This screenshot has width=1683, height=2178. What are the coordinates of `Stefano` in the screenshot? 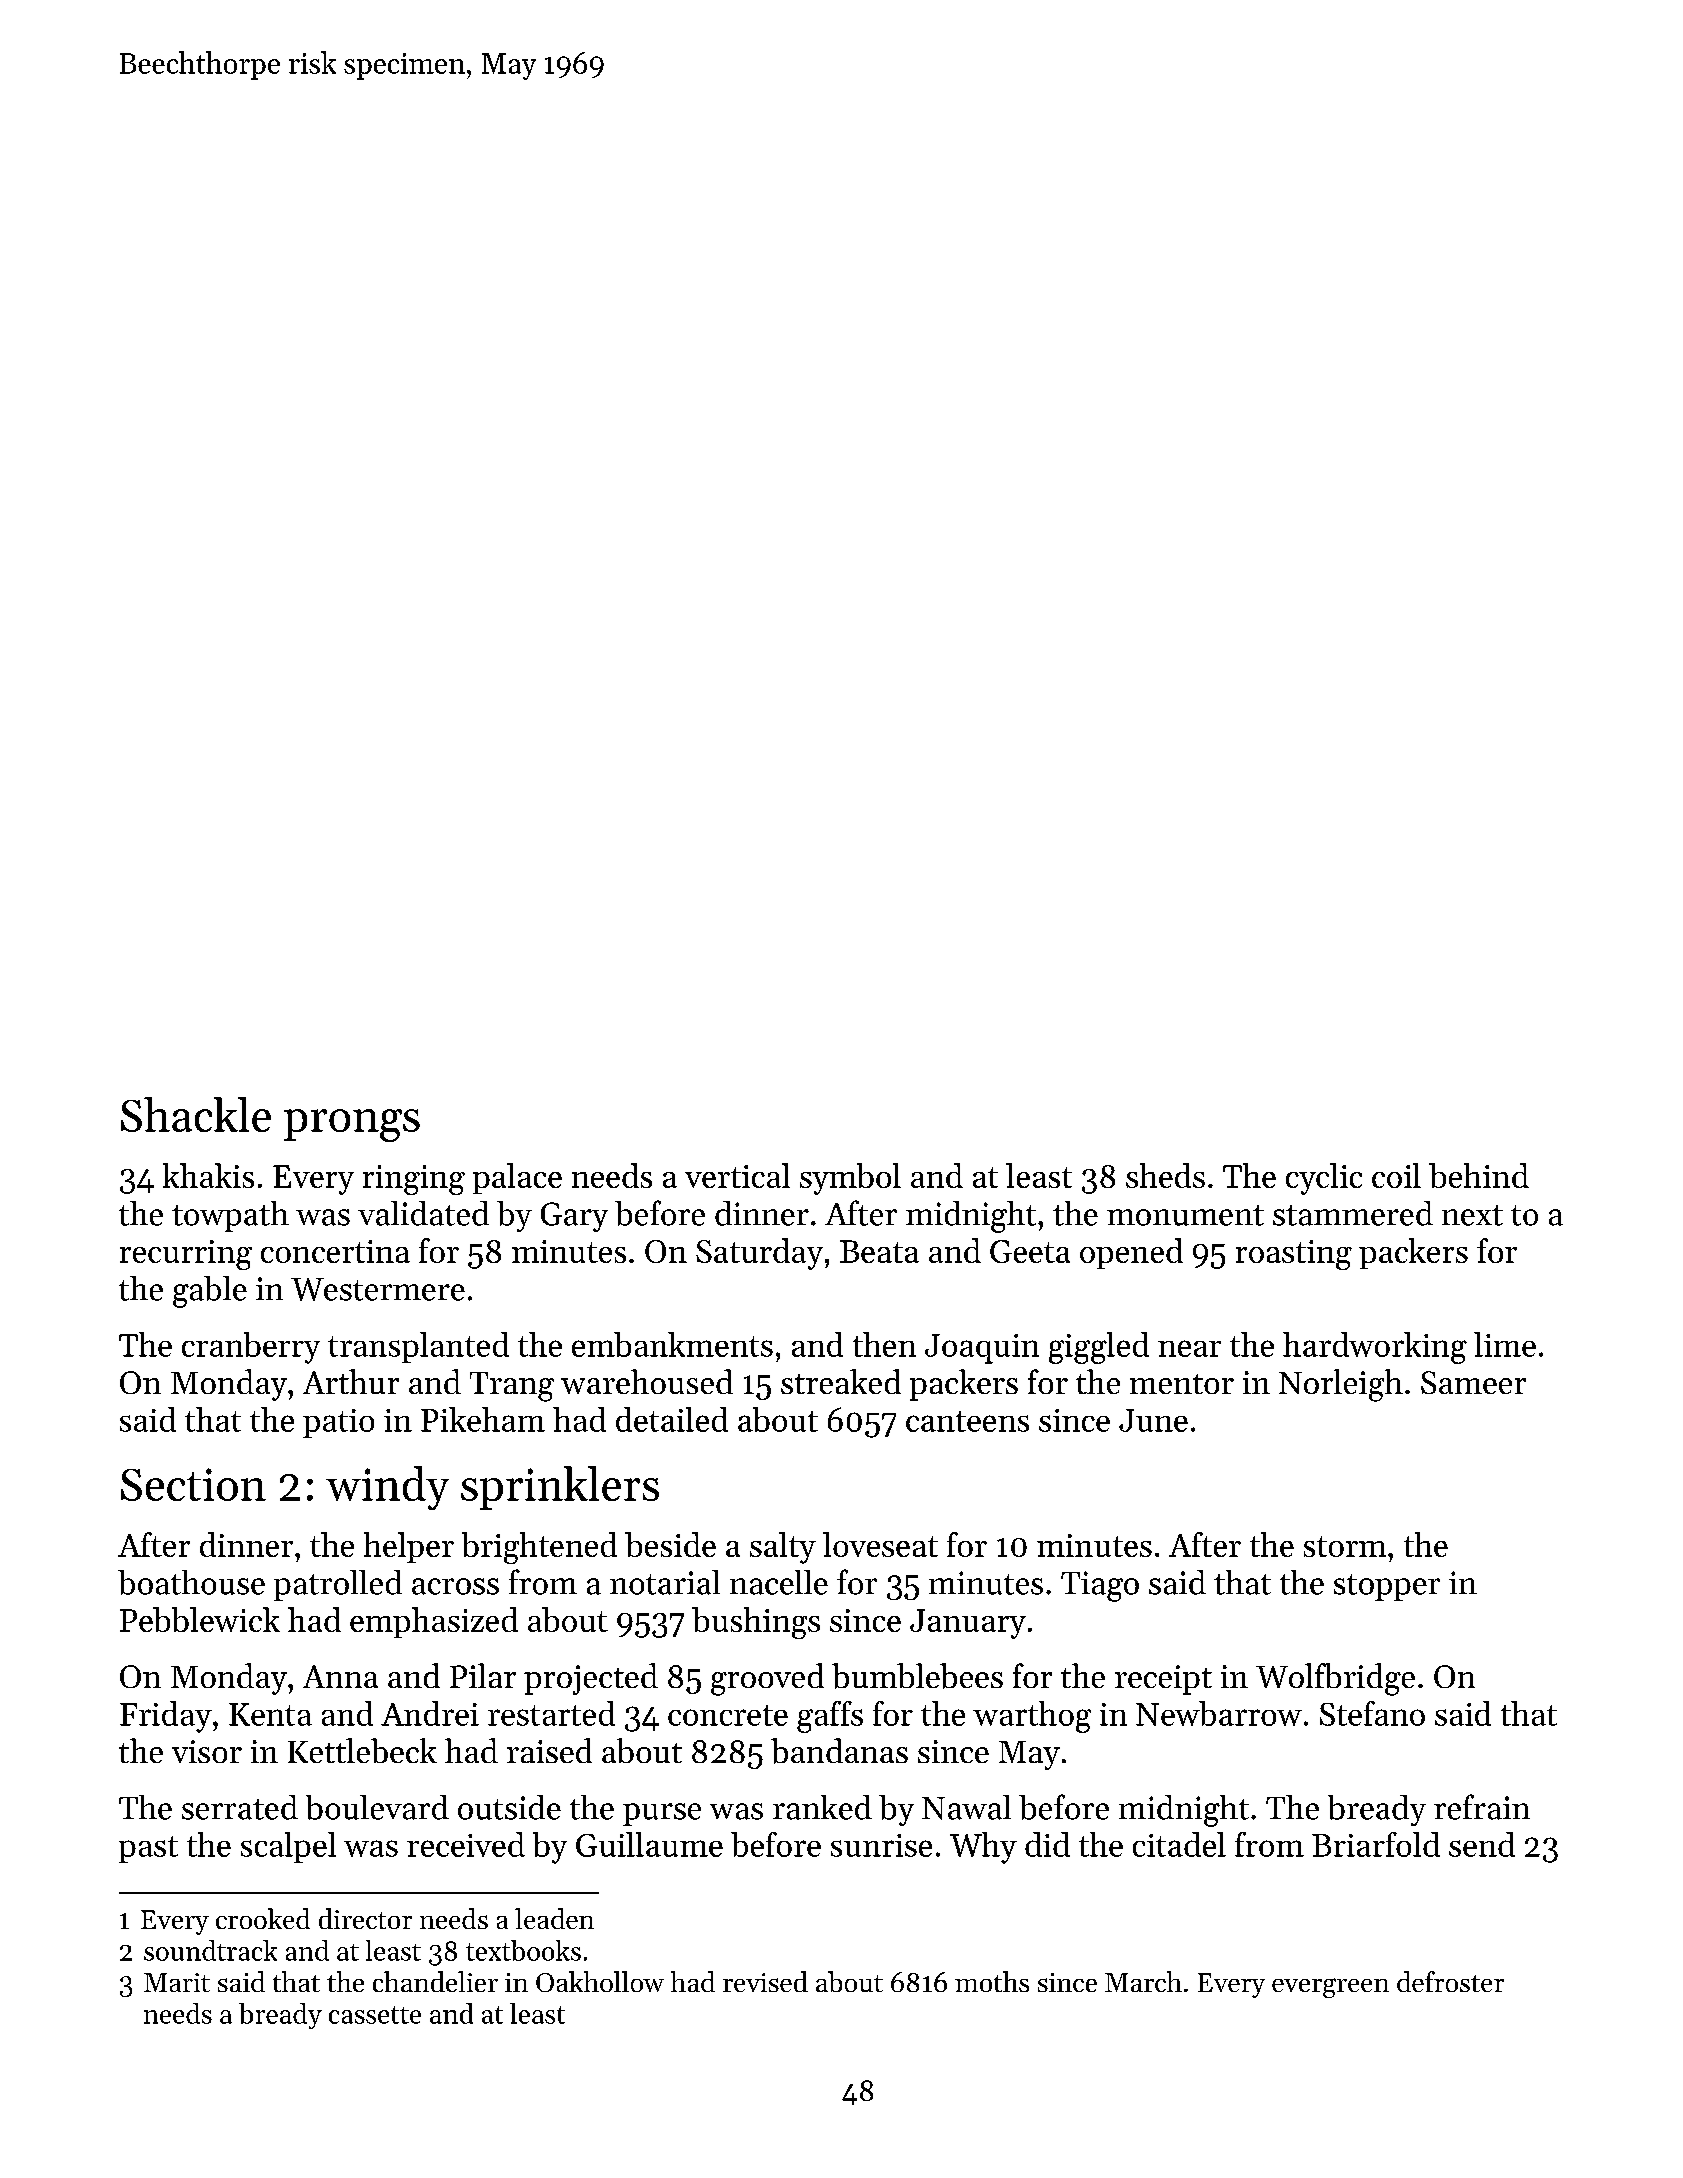 It's located at (1372, 1713).
